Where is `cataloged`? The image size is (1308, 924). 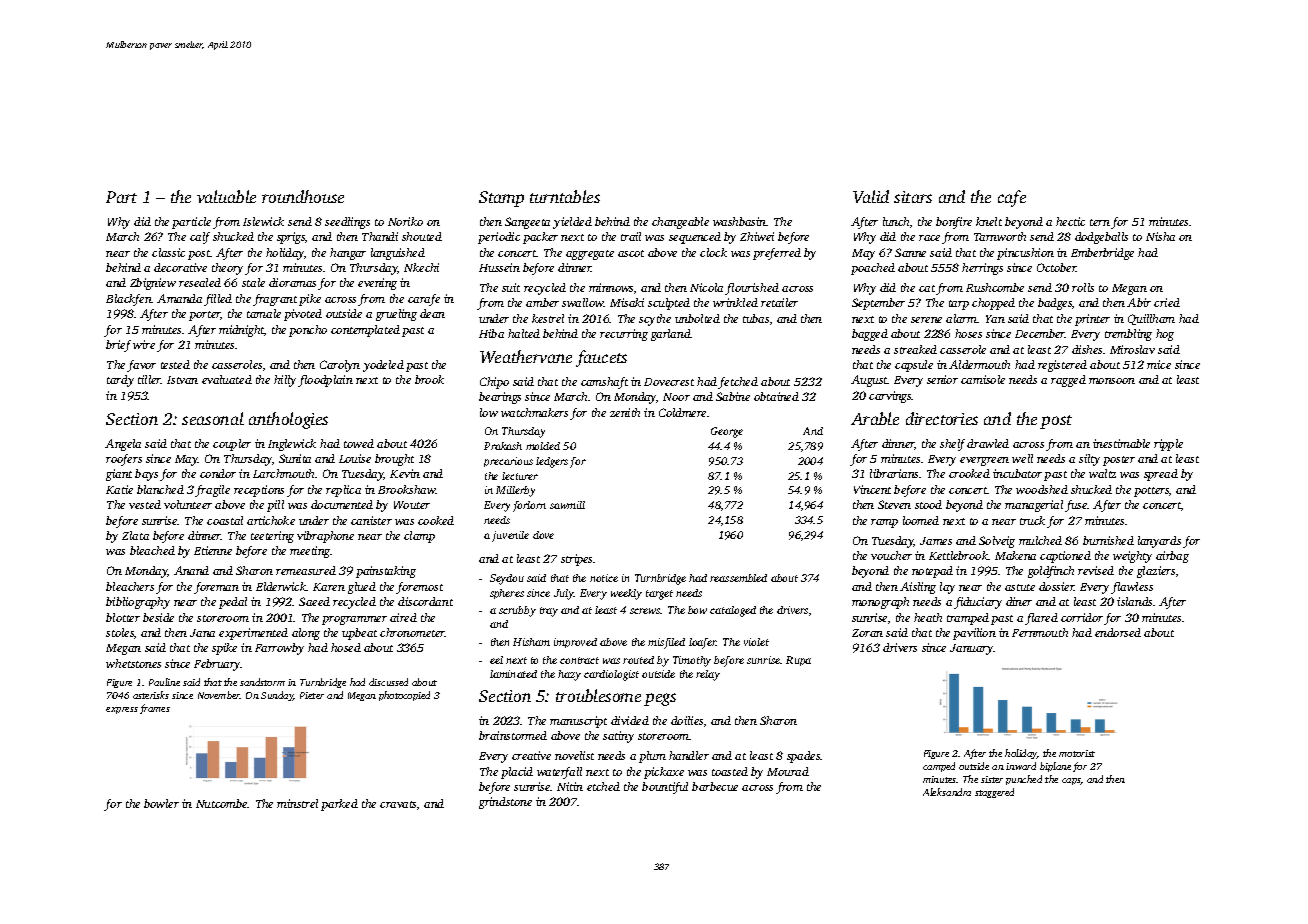
cataloged is located at coordinates (733, 611).
